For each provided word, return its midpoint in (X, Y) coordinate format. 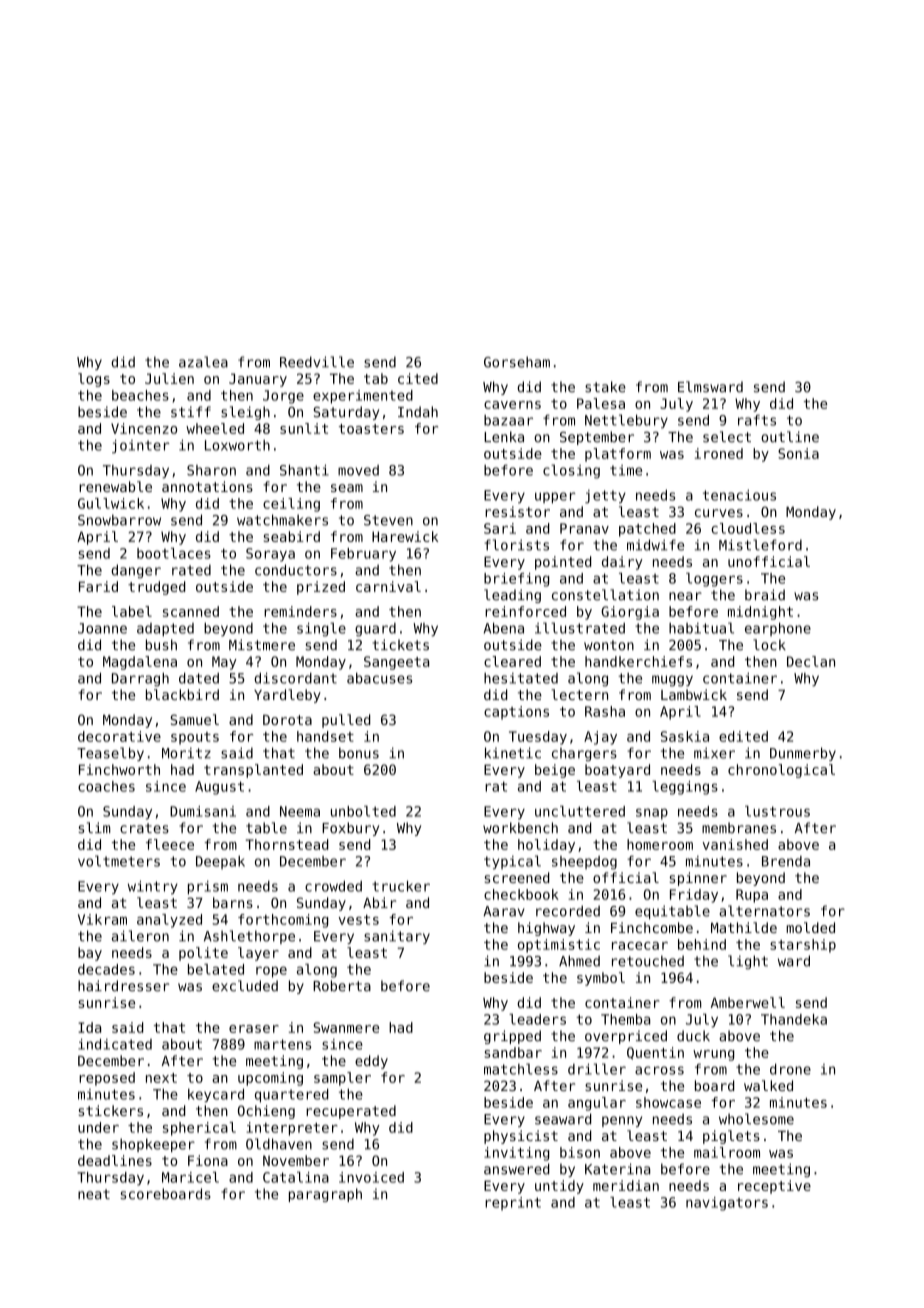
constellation (605, 595)
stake (605, 387)
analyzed (169, 921)
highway (546, 929)
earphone (778, 629)
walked (768, 1085)
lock (769, 645)
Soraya (270, 555)
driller (597, 1069)
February (363, 555)
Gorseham (517, 362)
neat (94, 1194)
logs (94, 380)
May (224, 663)
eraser (254, 1029)
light (748, 962)
